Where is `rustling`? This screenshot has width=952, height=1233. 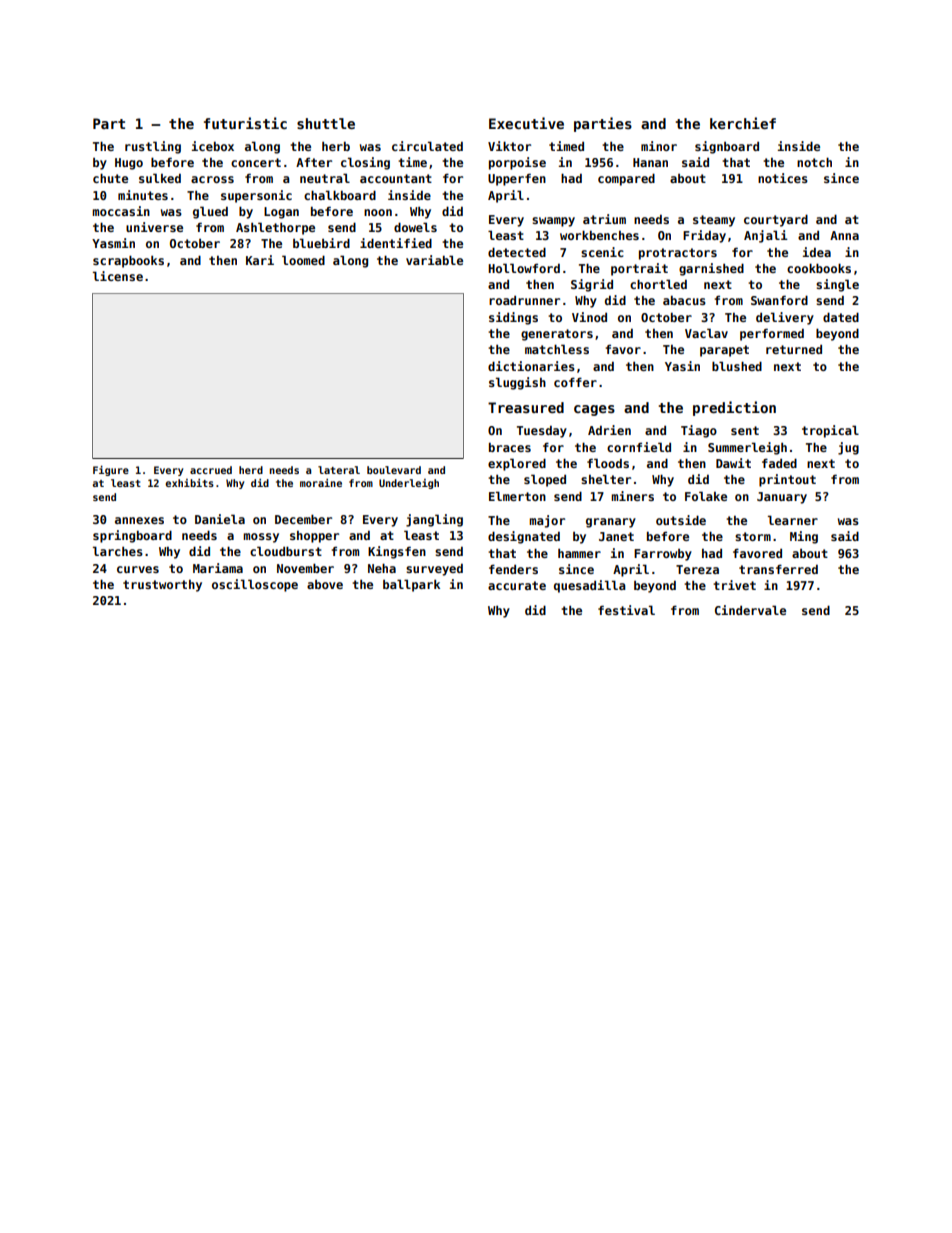
rustling is located at coordinates (153, 147).
